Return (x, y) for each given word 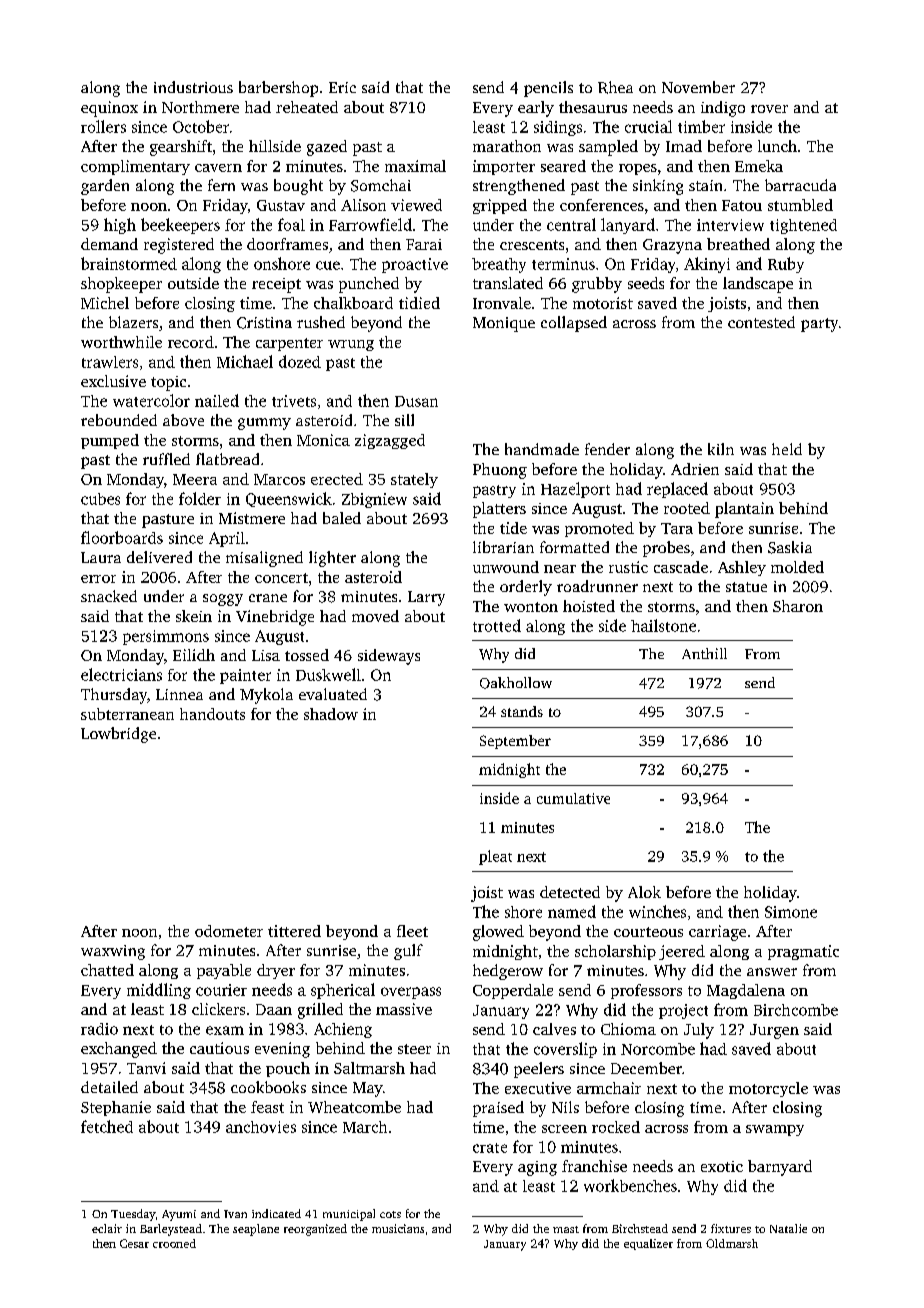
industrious (193, 87)
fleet (412, 931)
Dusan (416, 401)
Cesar (134, 1243)
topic (168, 383)
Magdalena (746, 991)
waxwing (113, 952)
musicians (398, 1228)
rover (769, 109)
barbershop (278, 89)
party (819, 325)
